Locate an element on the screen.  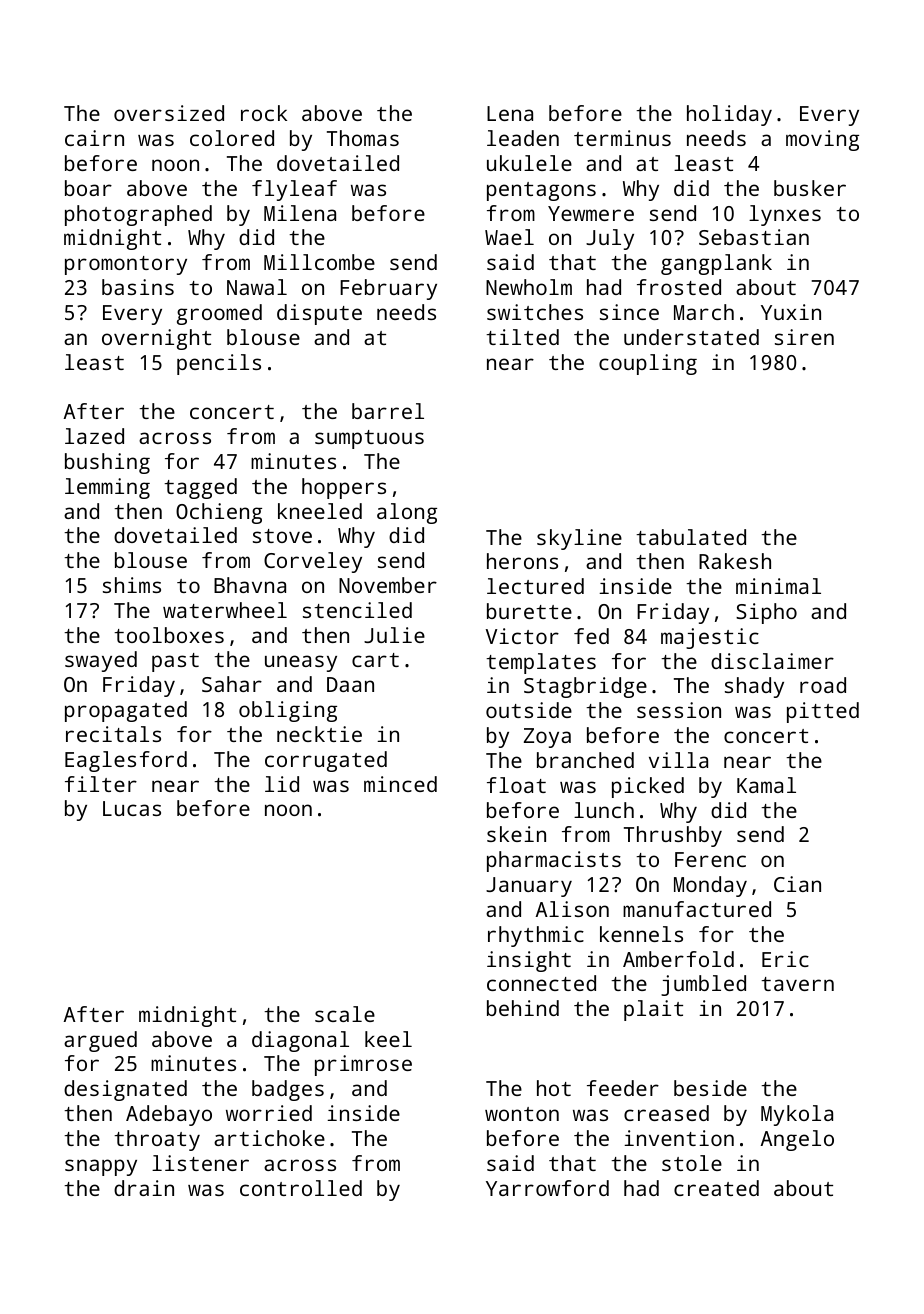
frosted is located at coordinates (679, 287).
